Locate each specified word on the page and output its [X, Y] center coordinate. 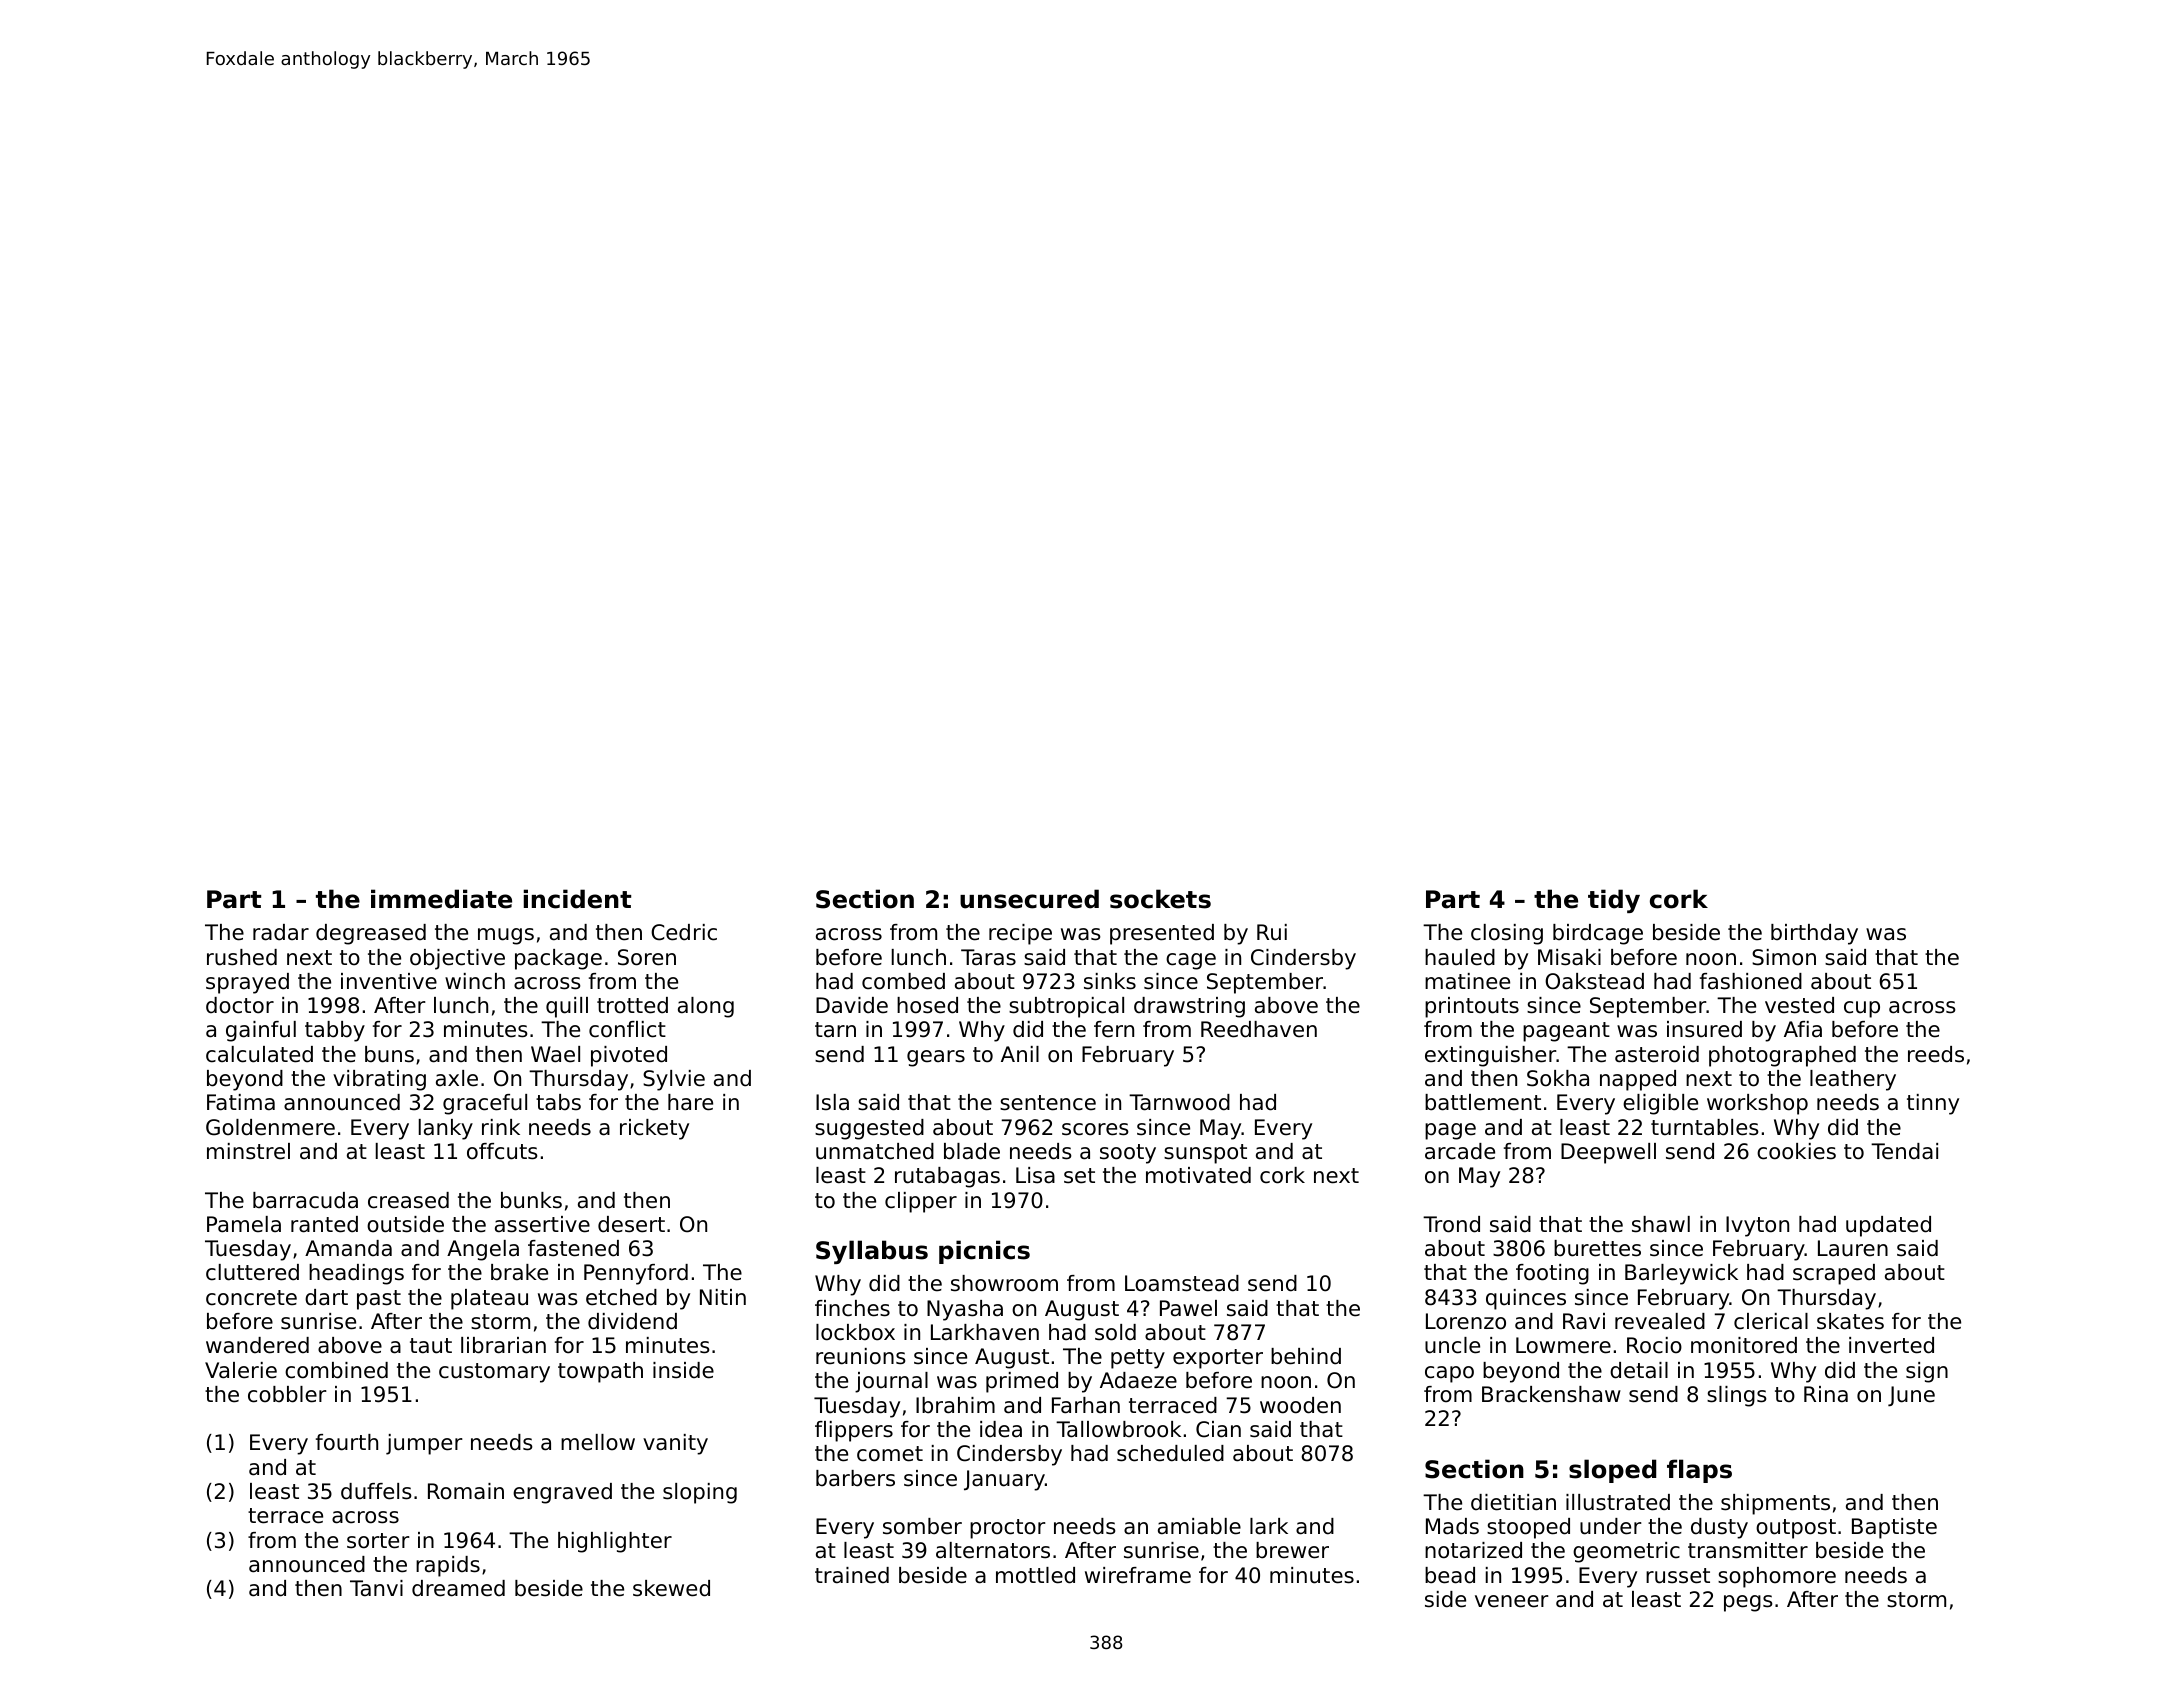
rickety [654, 1129]
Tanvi [376, 1588]
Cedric [684, 932]
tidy [1614, 901]
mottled [1035, 1575]
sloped [1612, 1471]
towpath [600, 1372]
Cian [1218, 1429]
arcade [1460, 1151]
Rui [1272, 932]
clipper [921, 1202]
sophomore [1777, 1577]
